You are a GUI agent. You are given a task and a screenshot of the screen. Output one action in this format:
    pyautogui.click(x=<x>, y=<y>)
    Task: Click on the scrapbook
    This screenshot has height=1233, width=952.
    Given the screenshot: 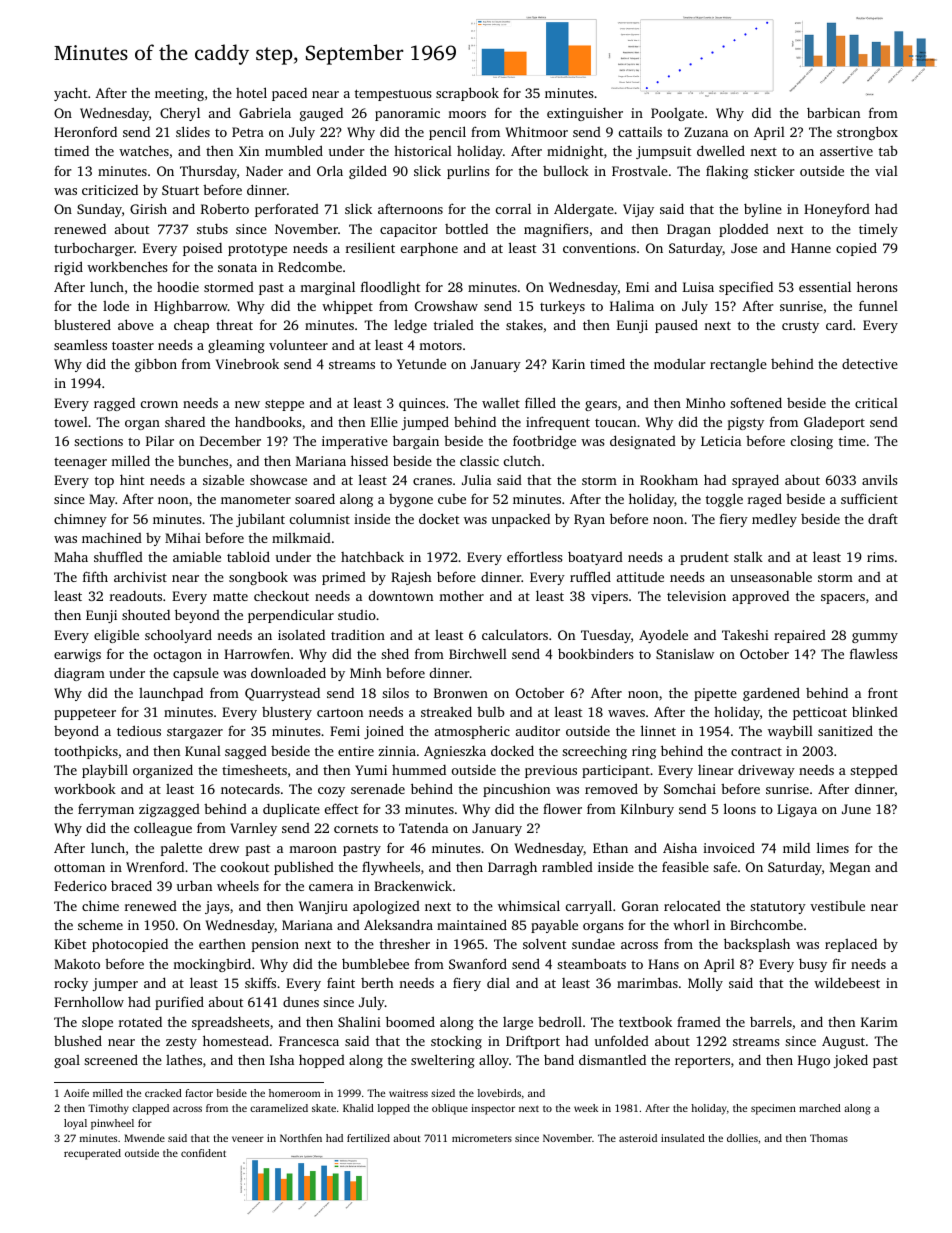 What is the action you would take?
    pyautogui.click(x=467, y=94)
